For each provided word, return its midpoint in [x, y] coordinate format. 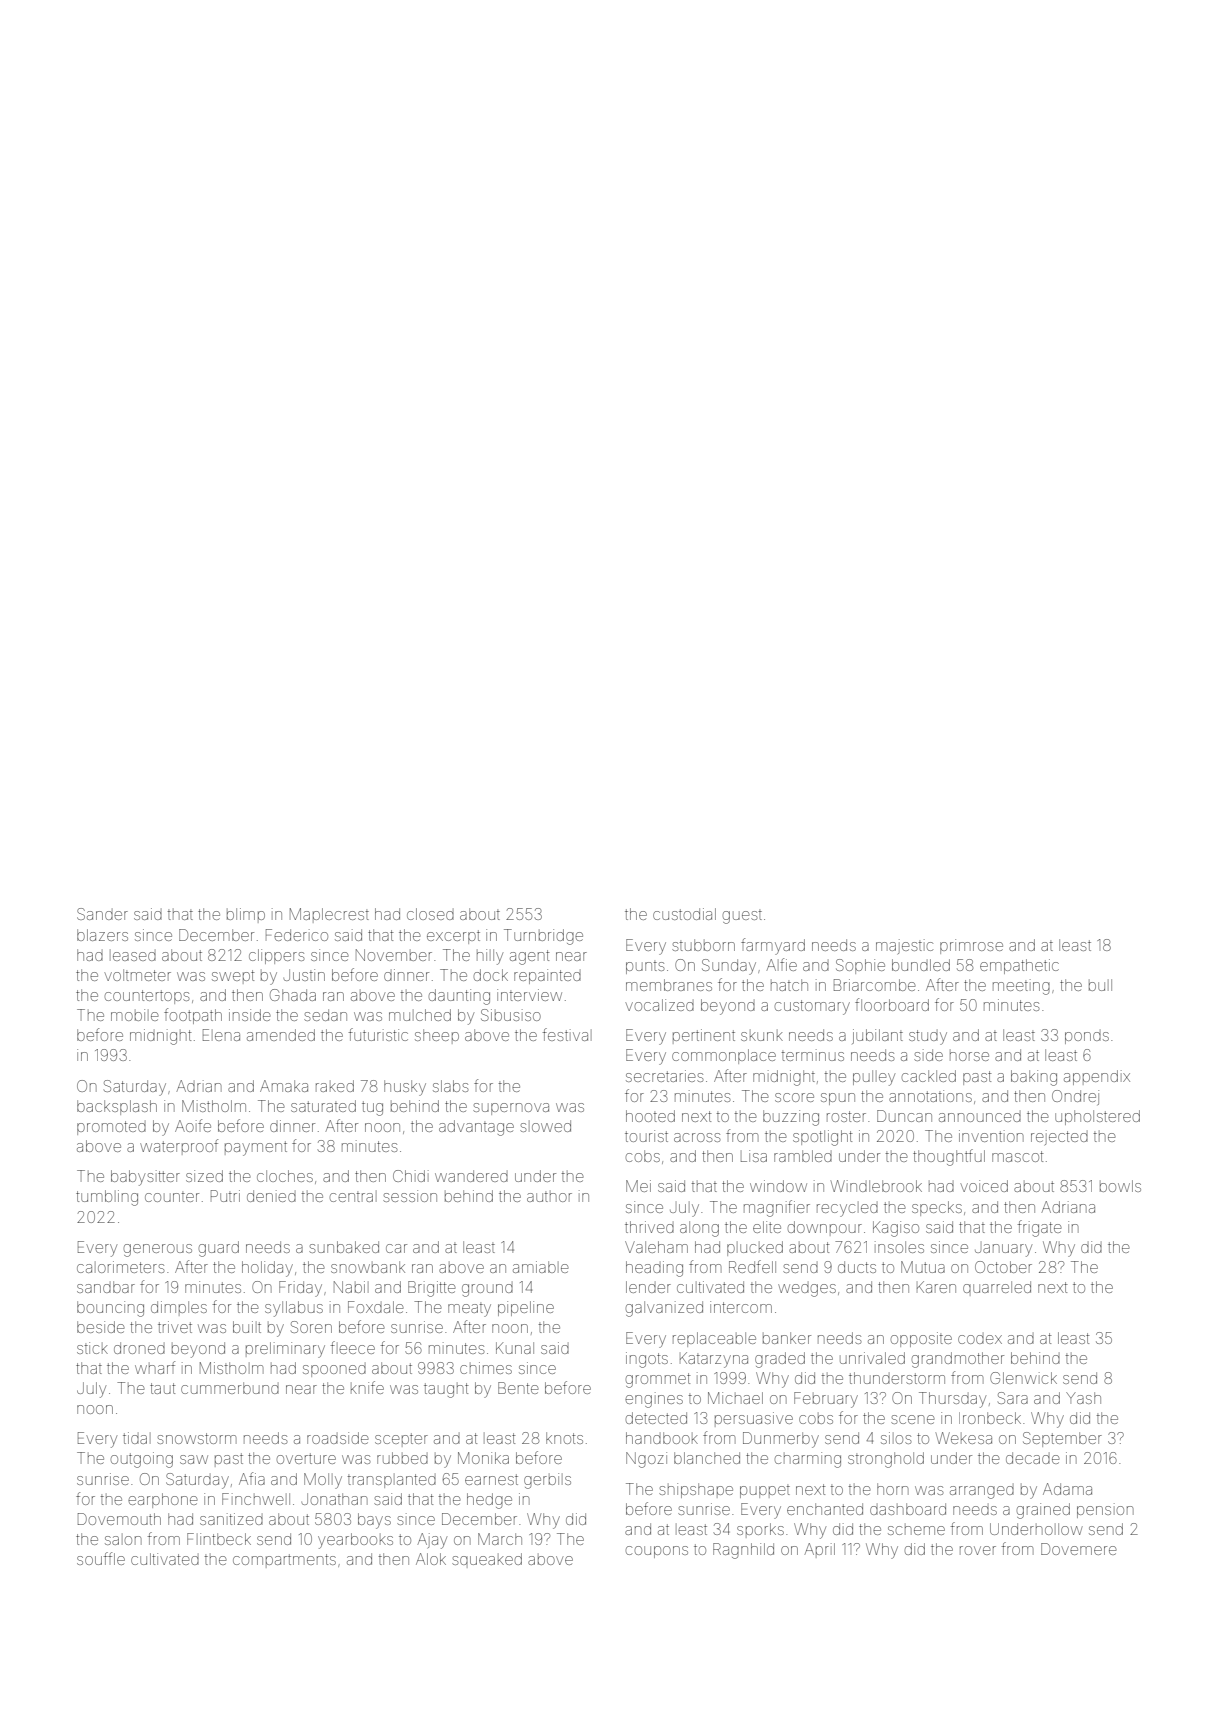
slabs [450, 1086]
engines [654, 1400]
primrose [971, 946]
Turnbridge [543, 937]
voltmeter [137, 975]
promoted [111, 1128]
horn [893, 1489]
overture [306, 1458]
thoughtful [949, 1157]
